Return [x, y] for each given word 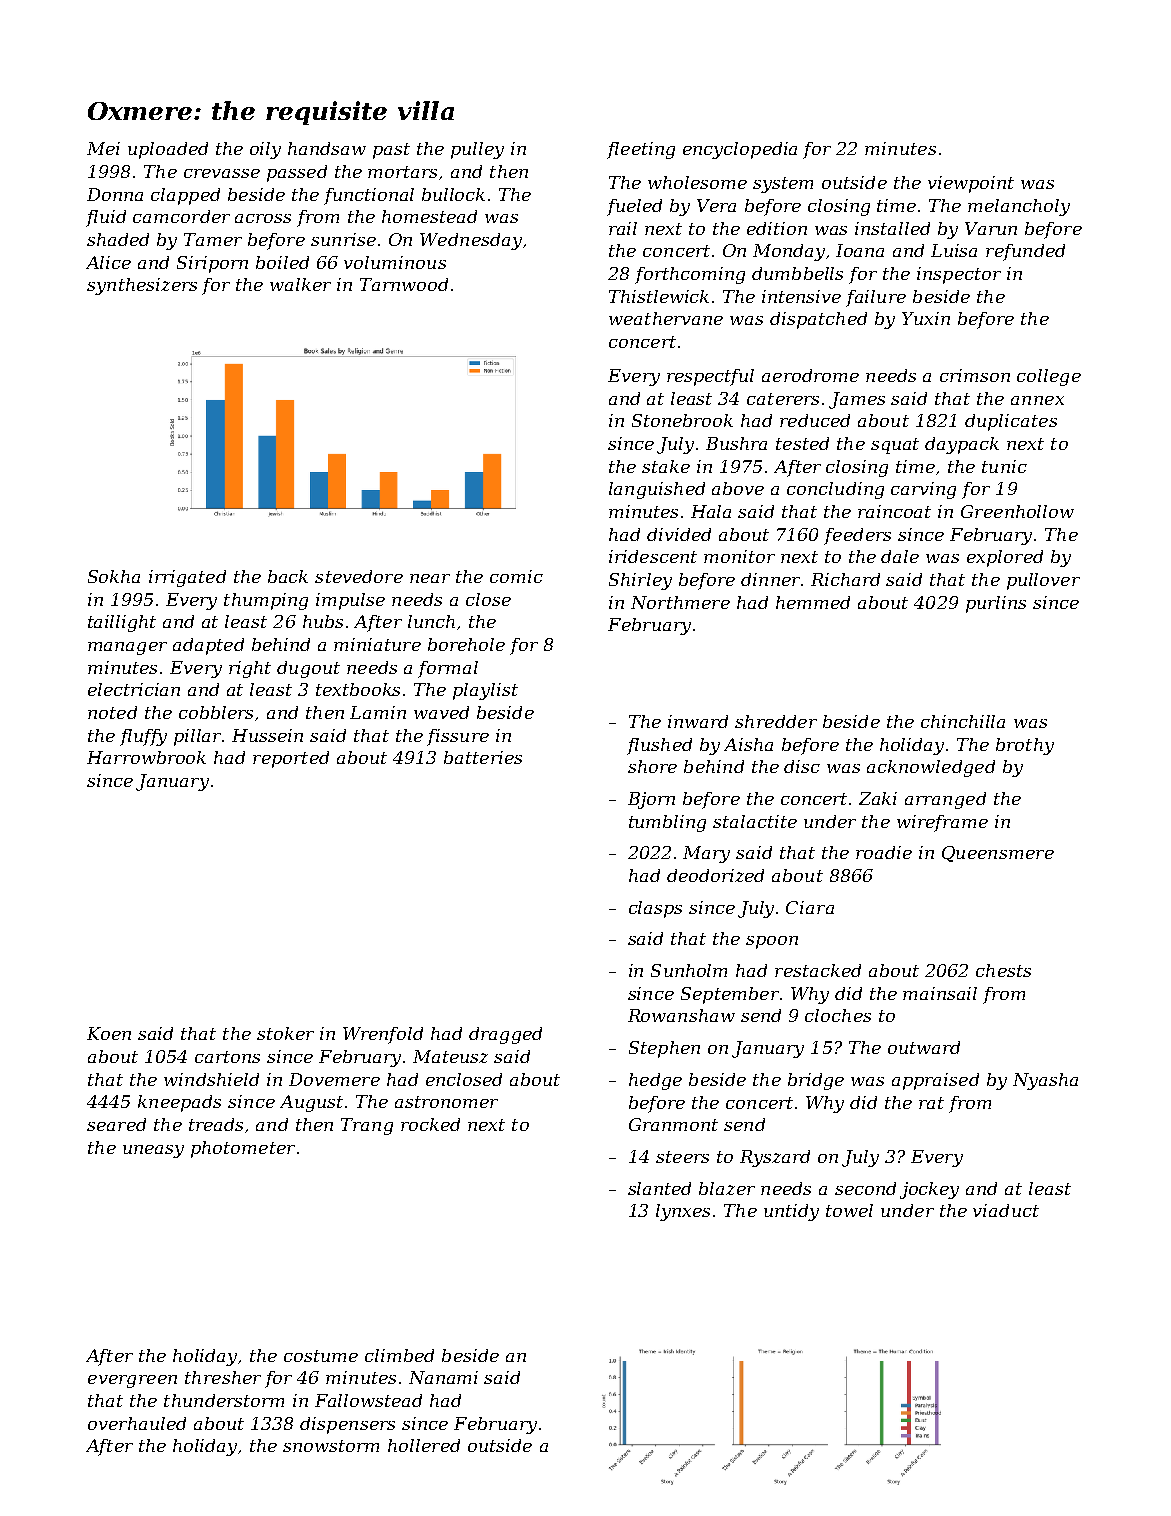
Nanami [443, 1377]
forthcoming [690, 275]
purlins [996, 604]
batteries [483, 757]
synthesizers [142, 286]
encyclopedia [740, 150]
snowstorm [331, 1446]
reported [291, 759]
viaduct [1006, 1210]
